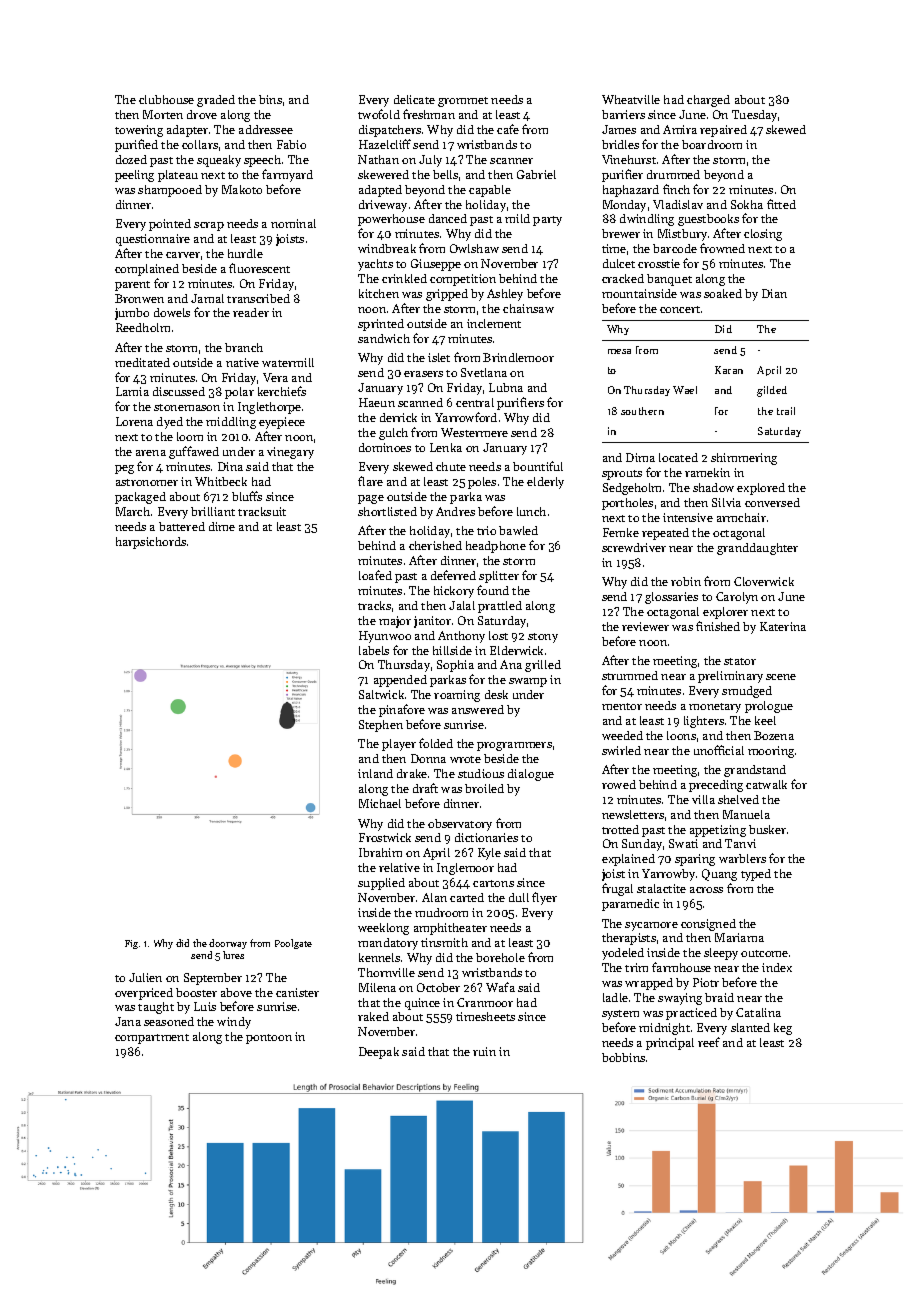 The width and height of the document is (924, 1308). Describe the element at coordinates (293, 944) in the document. I see `Poolgate` at that location.
